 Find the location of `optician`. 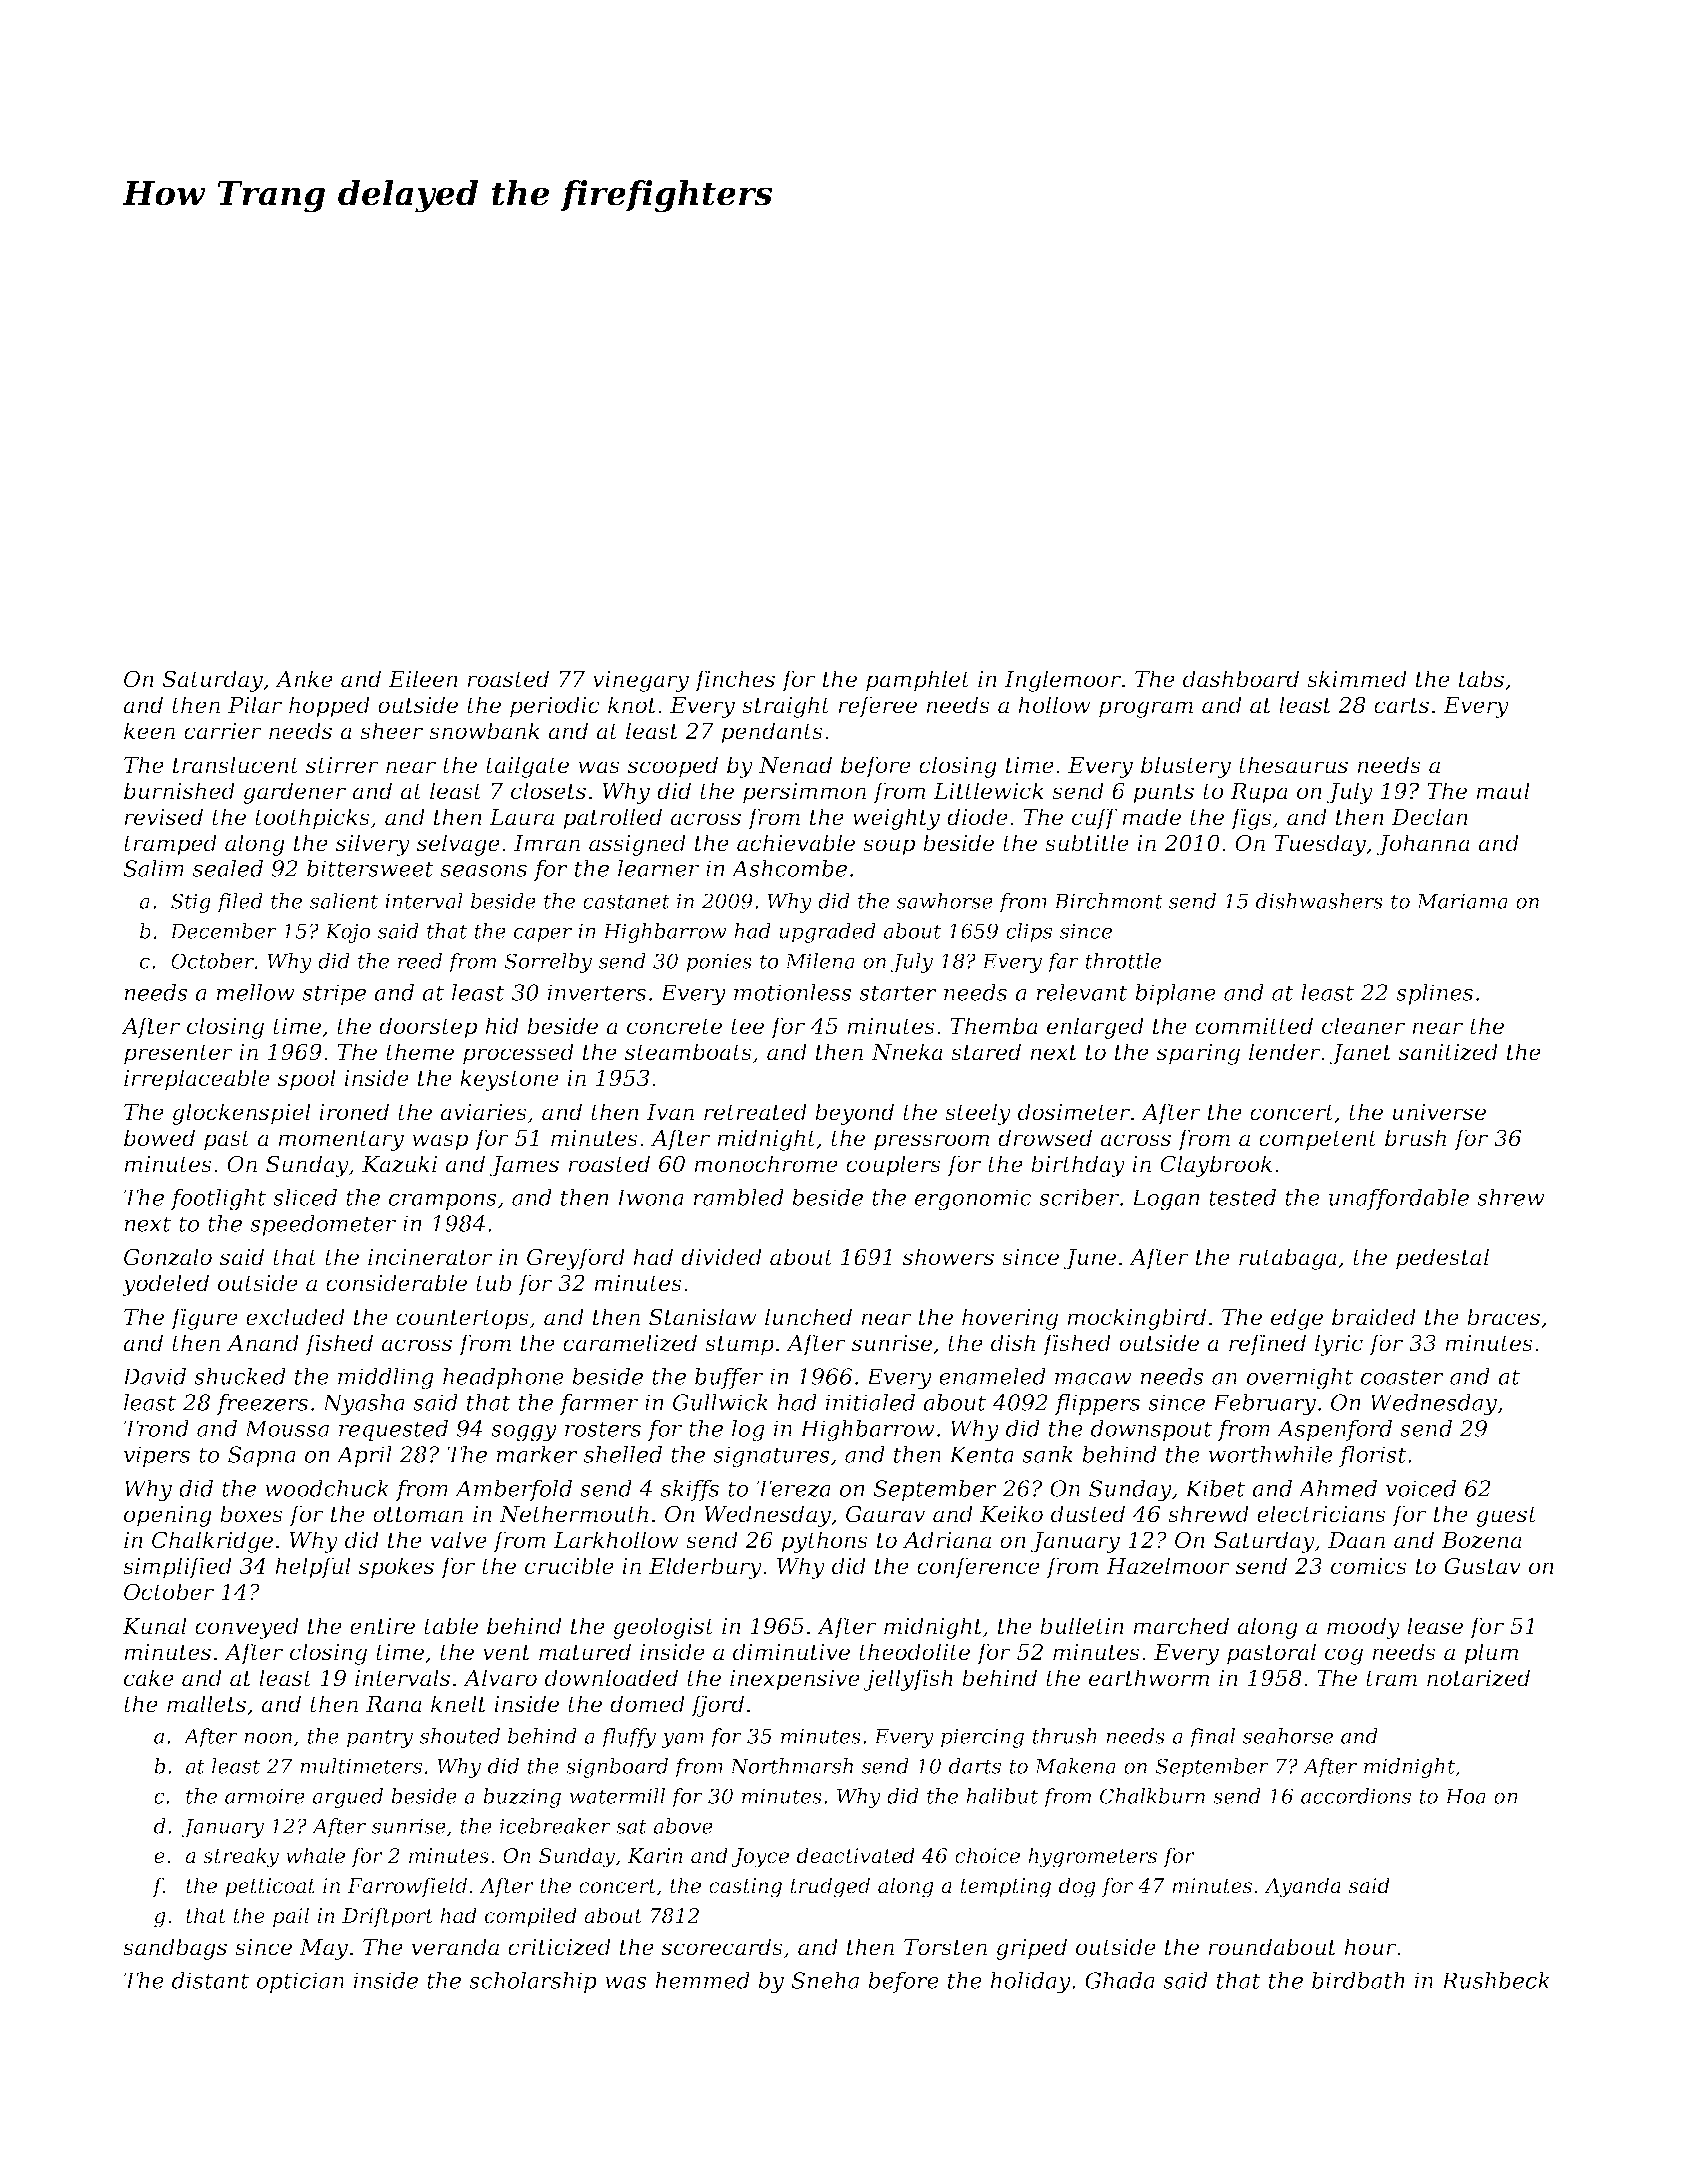

optician is located at coordinates (300, 1982).
